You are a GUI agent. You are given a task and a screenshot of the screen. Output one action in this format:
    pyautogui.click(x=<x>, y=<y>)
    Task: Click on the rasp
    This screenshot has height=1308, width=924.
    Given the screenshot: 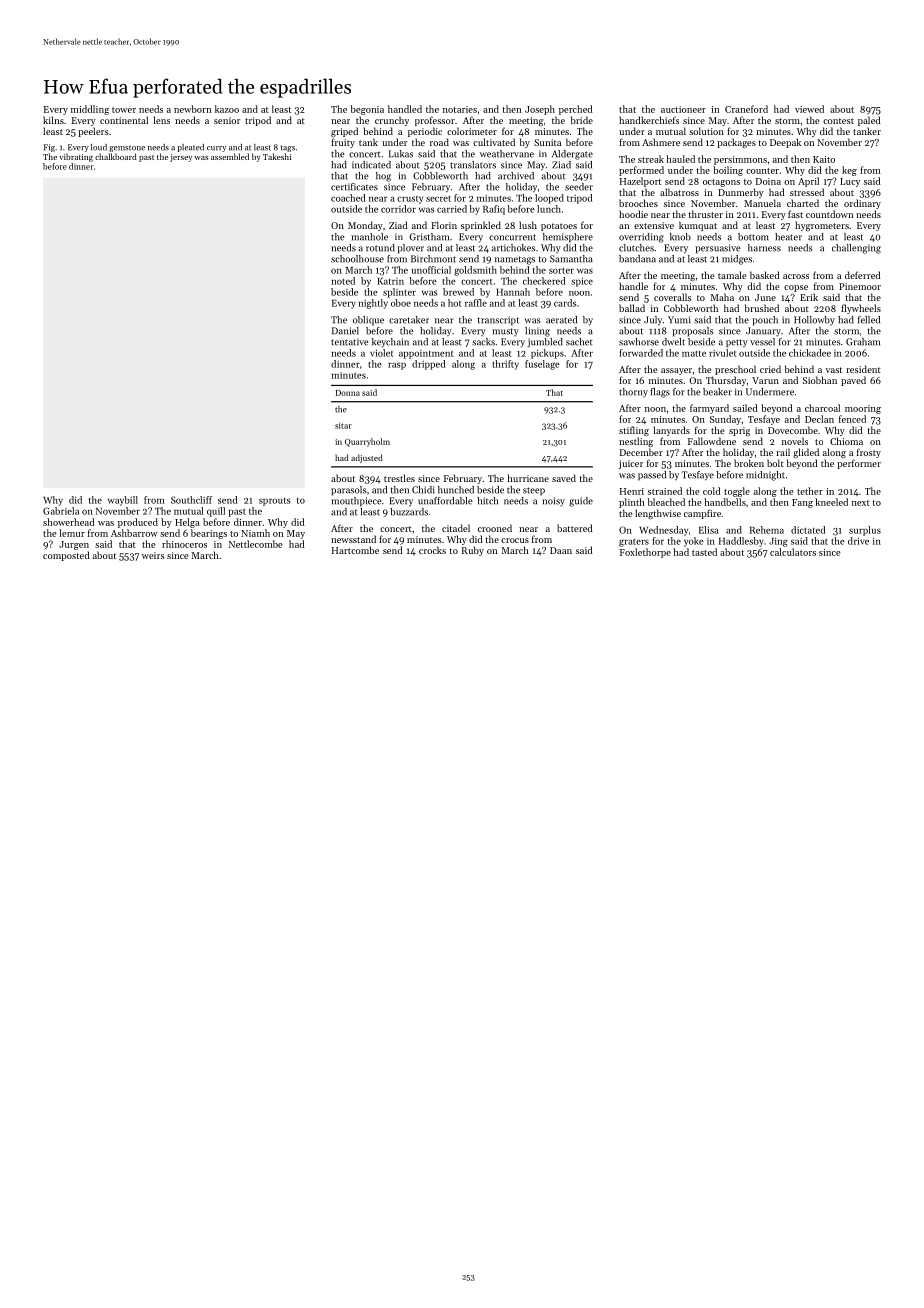 What is the action you would take?
    pyautogui.click(x=397, y=366)
